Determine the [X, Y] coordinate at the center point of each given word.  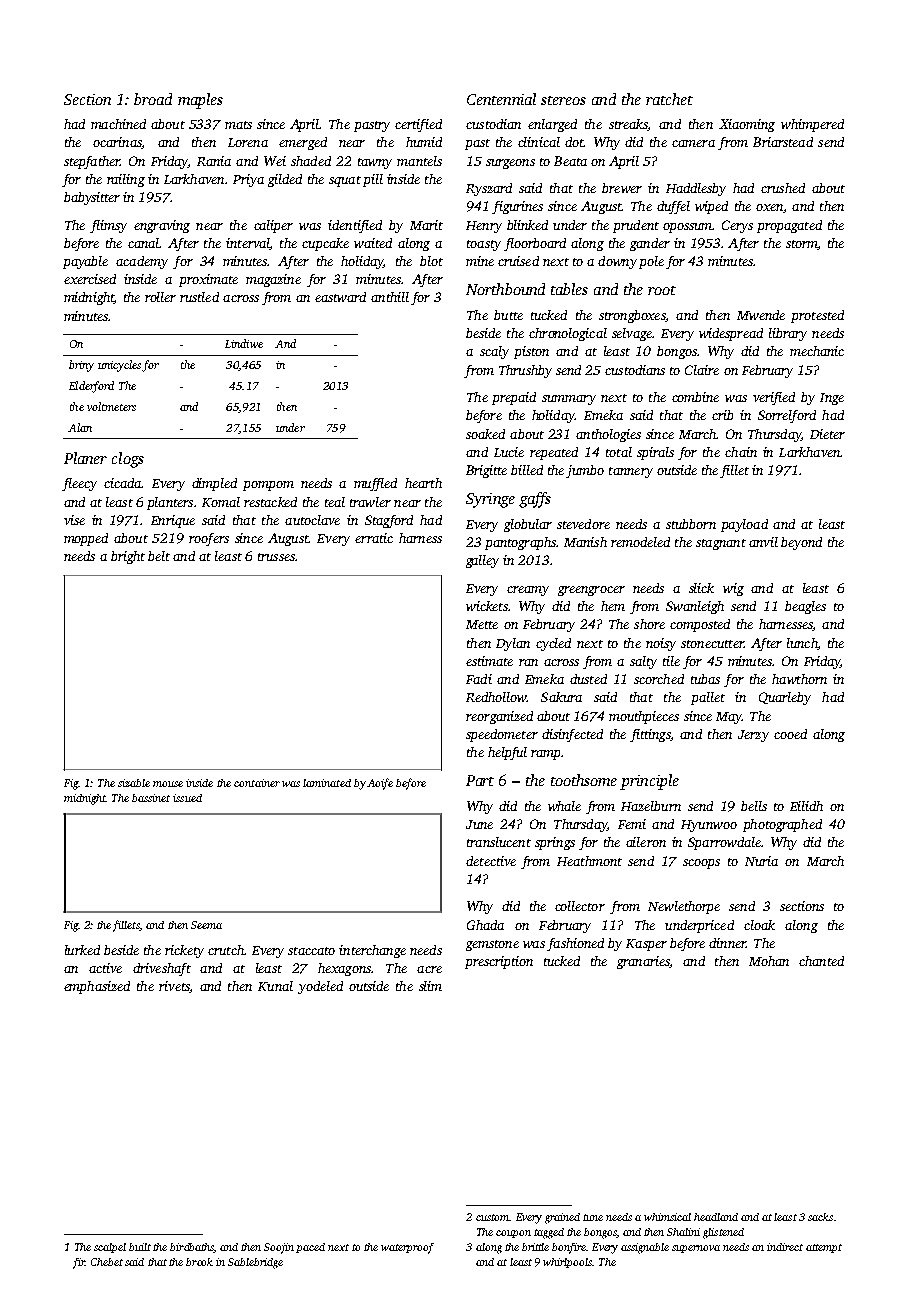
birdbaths [192, 1248]
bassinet [151, 798]
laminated [327, 783]
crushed [783, 188]
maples [200, 101]
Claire [702, 370]
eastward [340, 297]
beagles [805, 607]
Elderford [91, 387]
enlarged [552, 125]
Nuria [761, 861]
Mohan [769, 961]
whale [564, 806]
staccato [311, 951]
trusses [276, 557]
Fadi [479, 679]
